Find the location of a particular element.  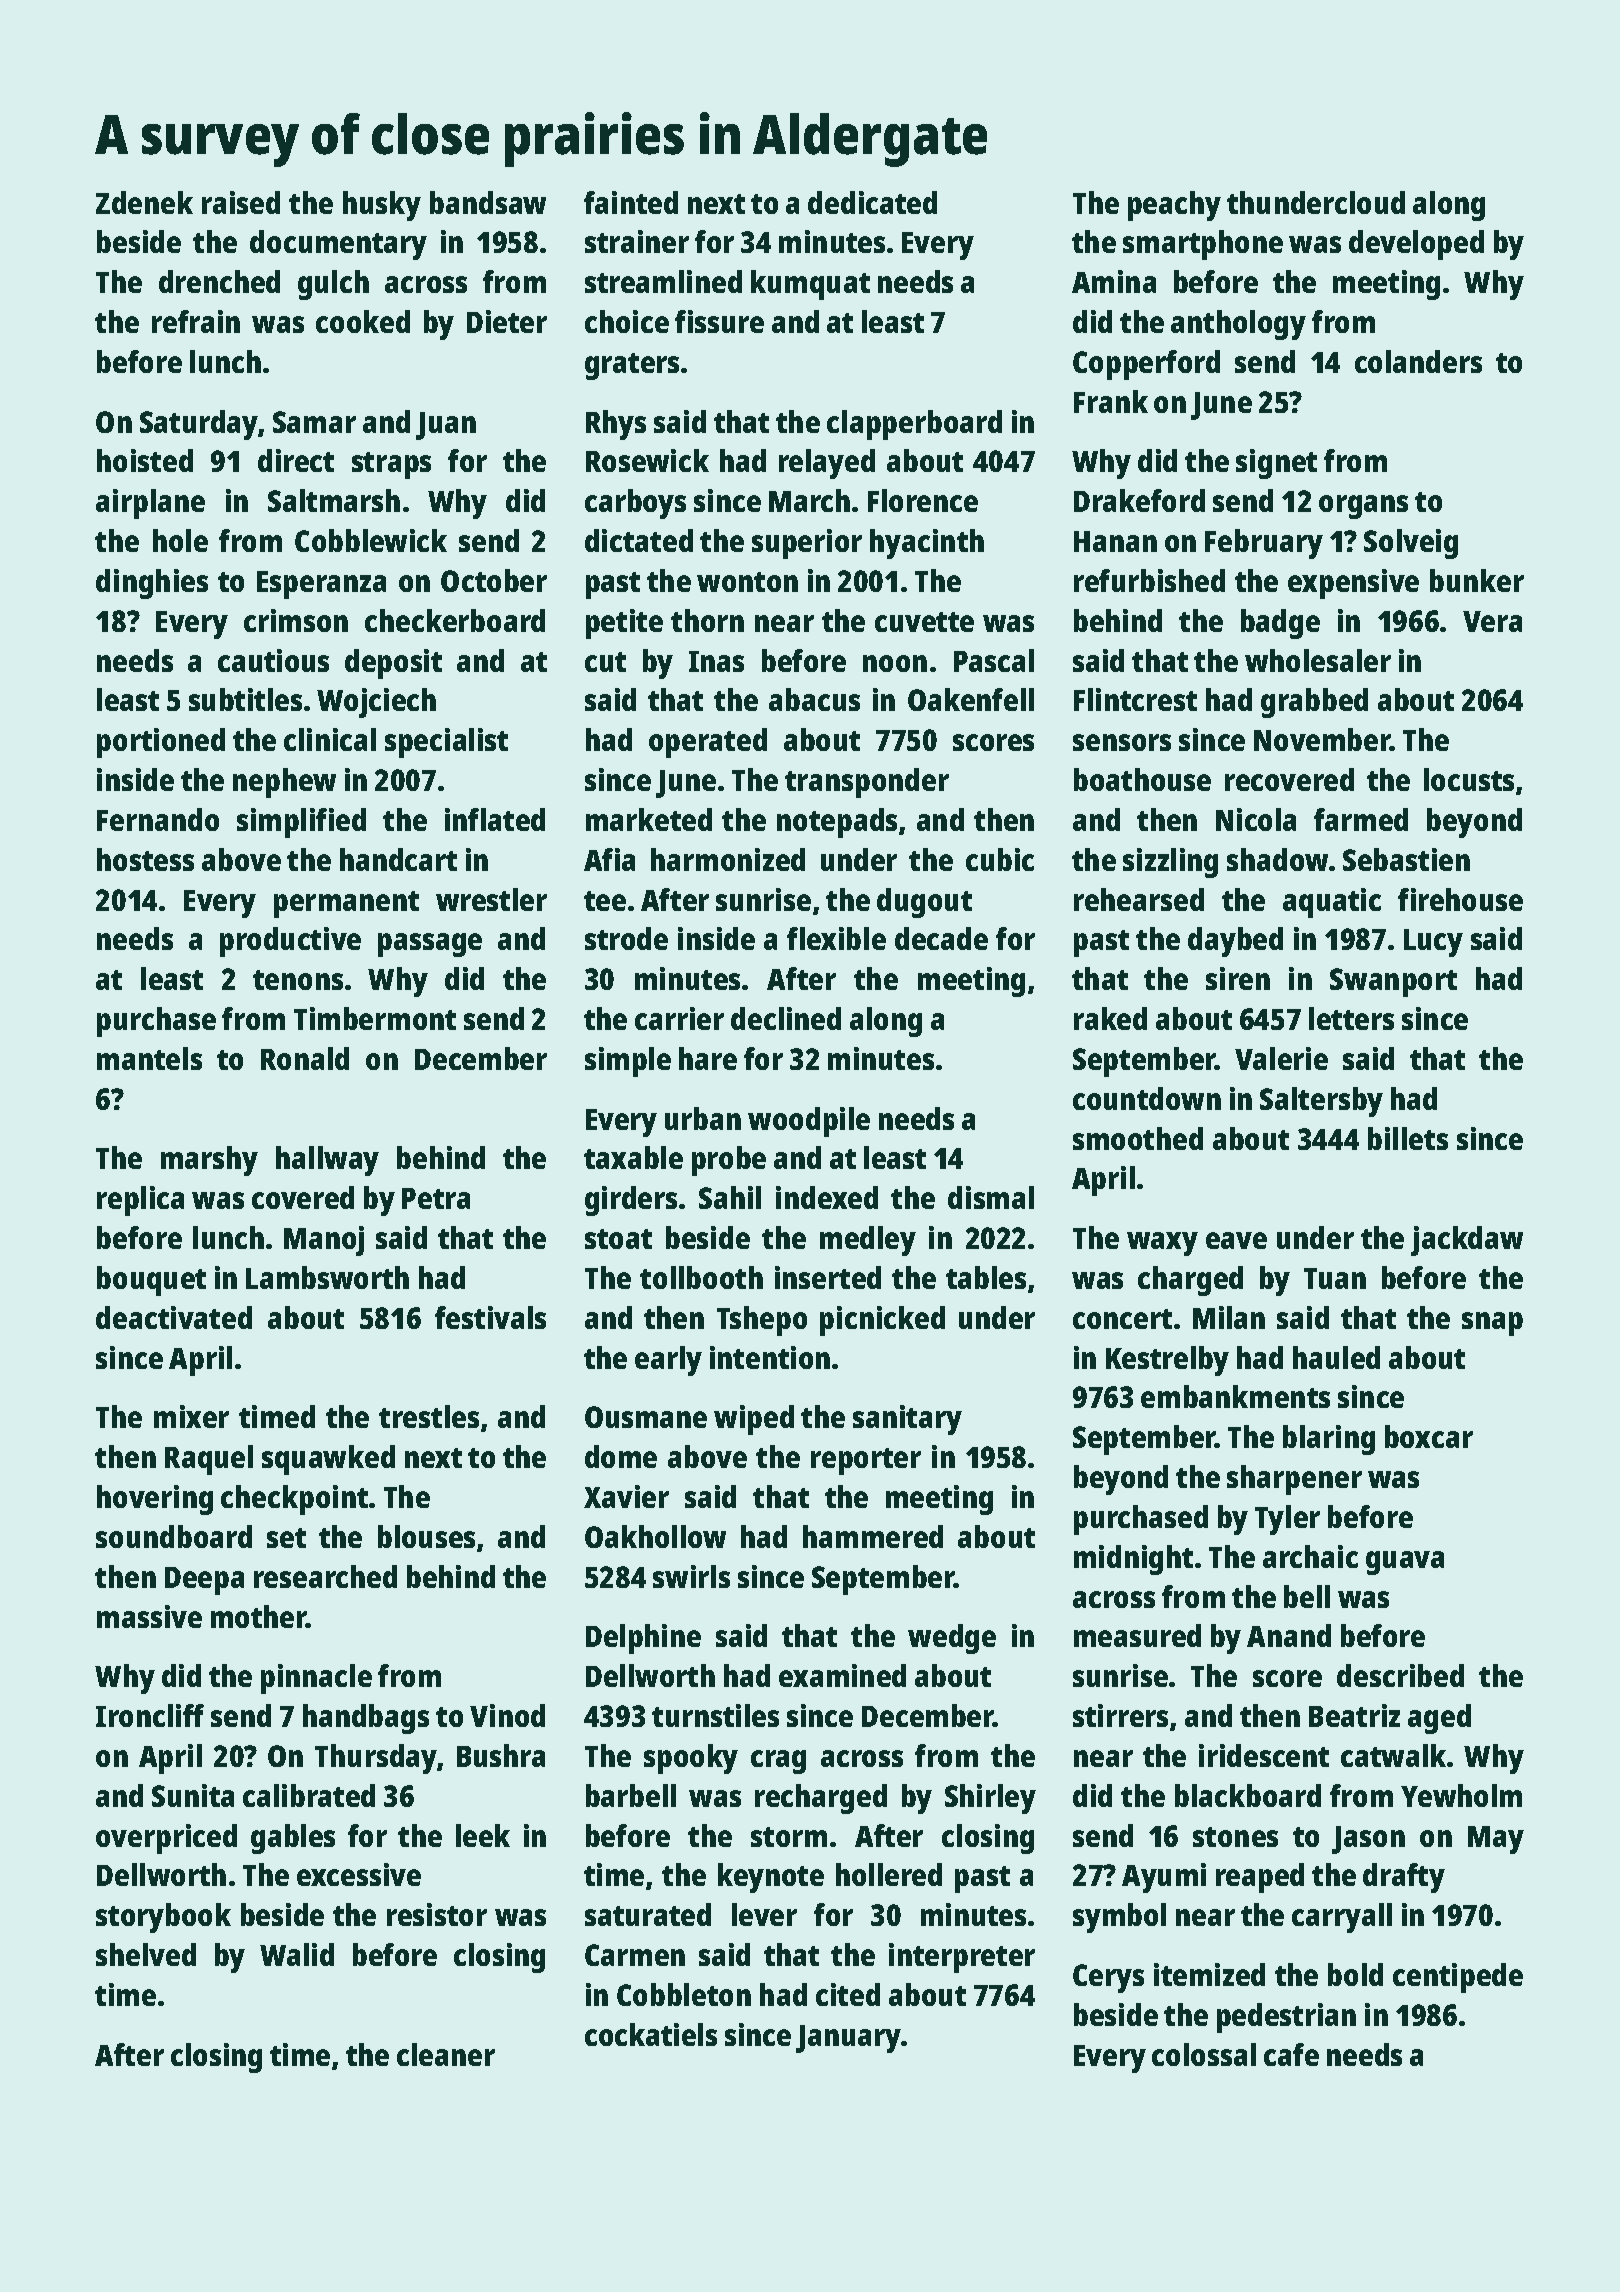

developed is located at coordinates (1416, 245).
